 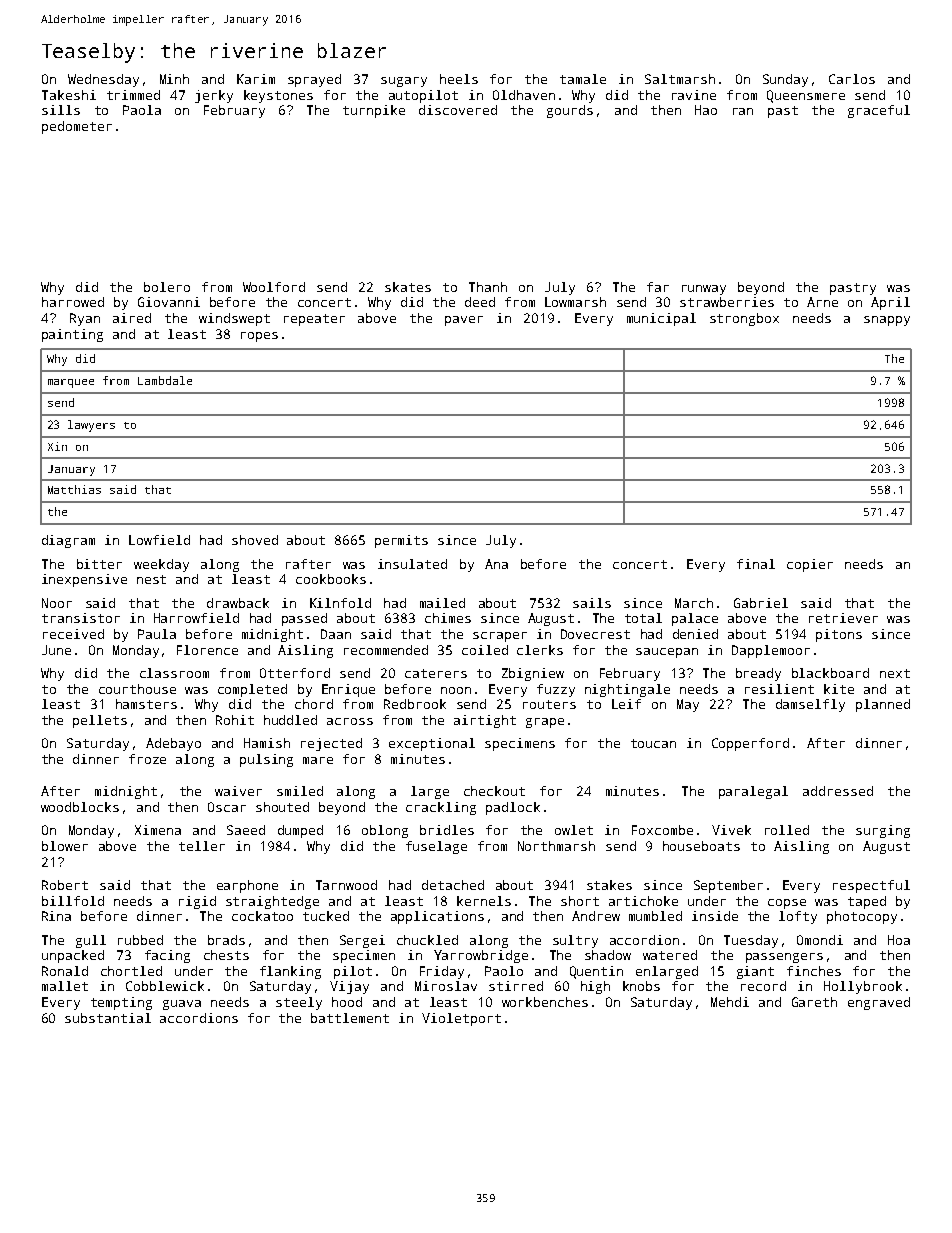 I want to click on Matthias, so click(x=74, y=489).
